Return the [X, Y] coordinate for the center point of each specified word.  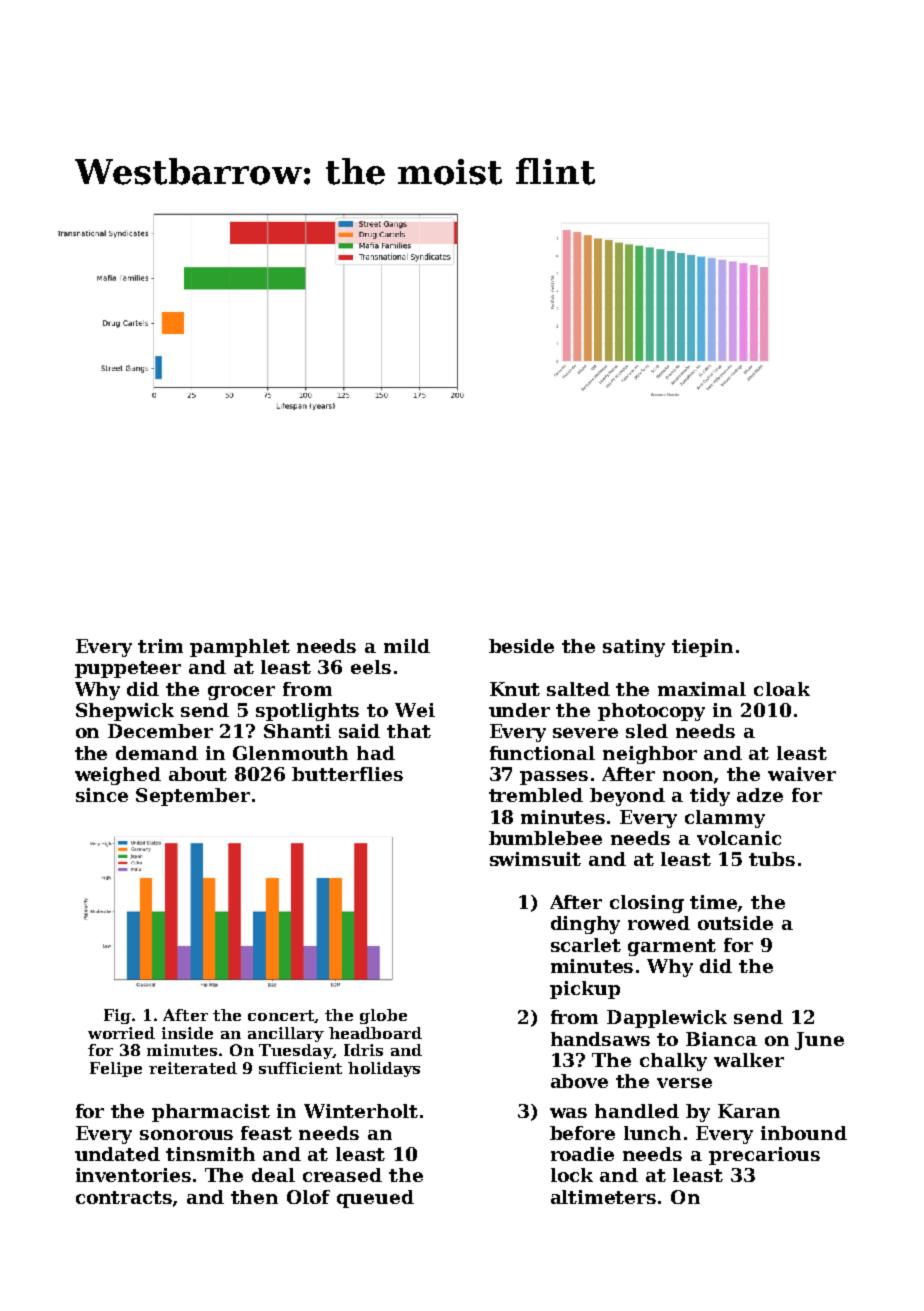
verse [684, 1083]
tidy [710, 797]
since [102, 795]
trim [160, 646]
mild [407, 646]
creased [342, 1175]
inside [187, 1033]
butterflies [347, 774]
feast [266, 1133]
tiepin [702, 648]
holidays [384, 1069]
